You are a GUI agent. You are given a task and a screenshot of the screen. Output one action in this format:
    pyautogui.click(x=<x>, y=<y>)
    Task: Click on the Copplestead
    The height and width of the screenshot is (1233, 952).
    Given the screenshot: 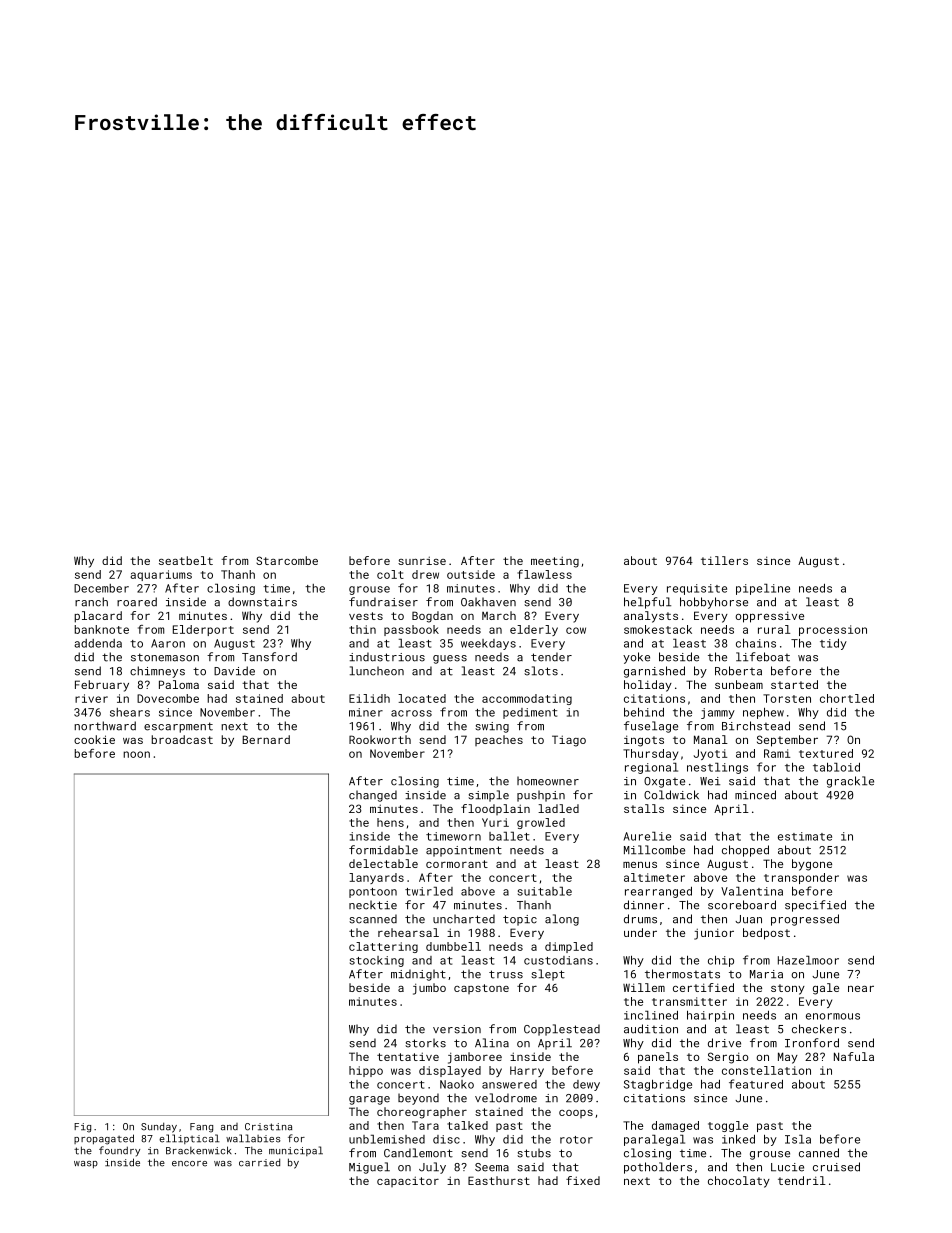 What is the action you would take?
    pyautogui.click(x=562, y=1030)
